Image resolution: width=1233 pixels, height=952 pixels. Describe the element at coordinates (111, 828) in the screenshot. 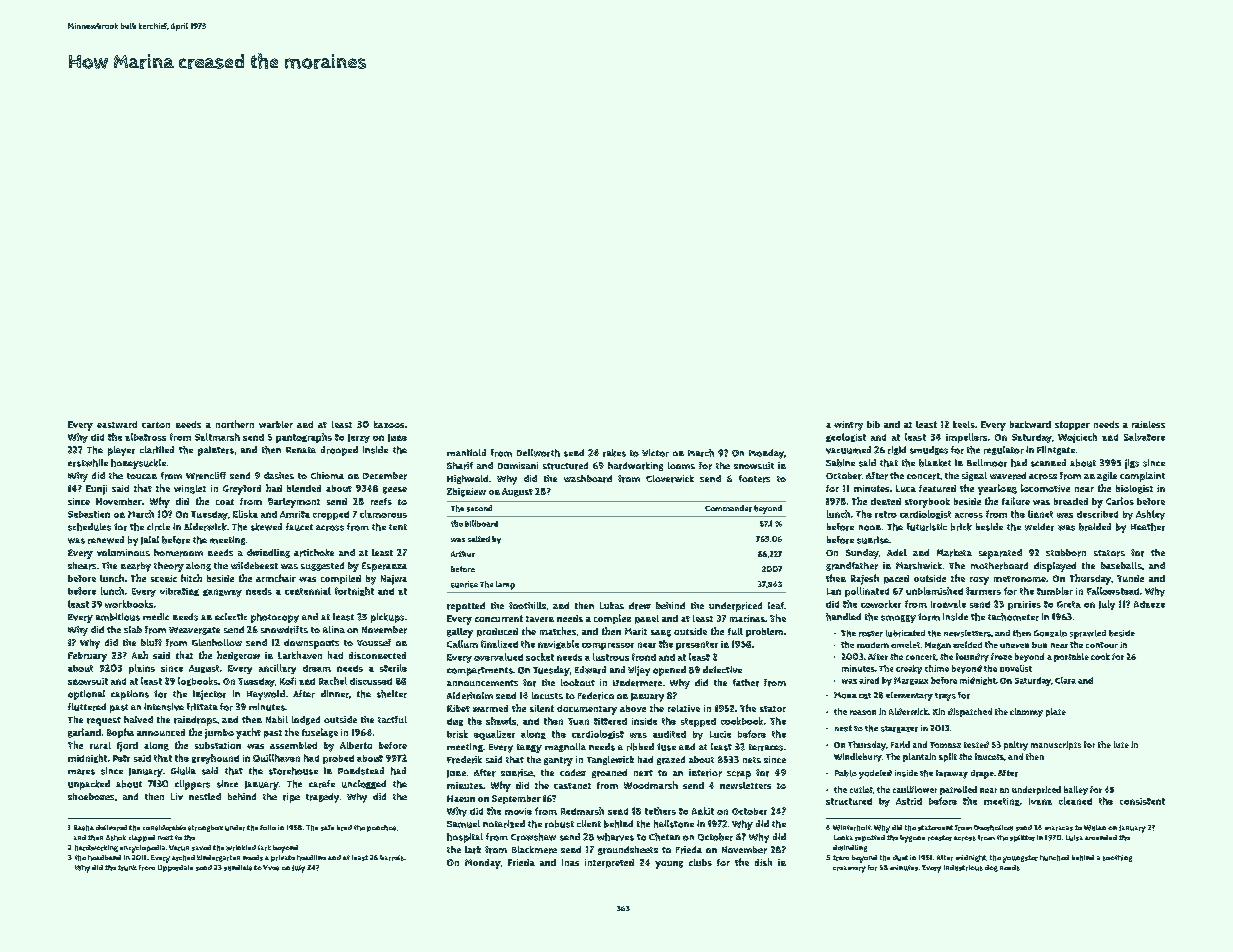

I see `delivered` at that location.
